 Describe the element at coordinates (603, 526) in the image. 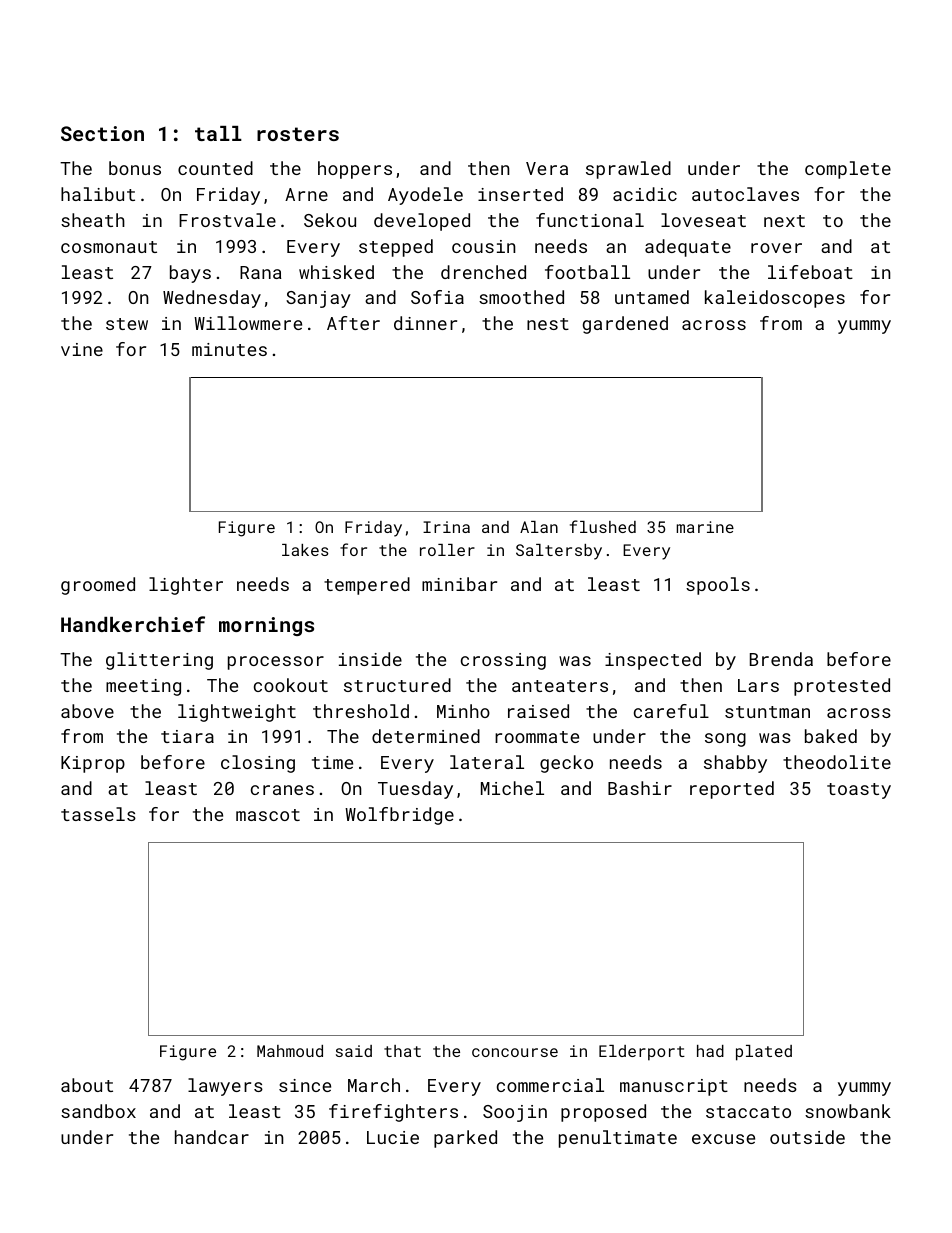

I see `flushed` at that location.
